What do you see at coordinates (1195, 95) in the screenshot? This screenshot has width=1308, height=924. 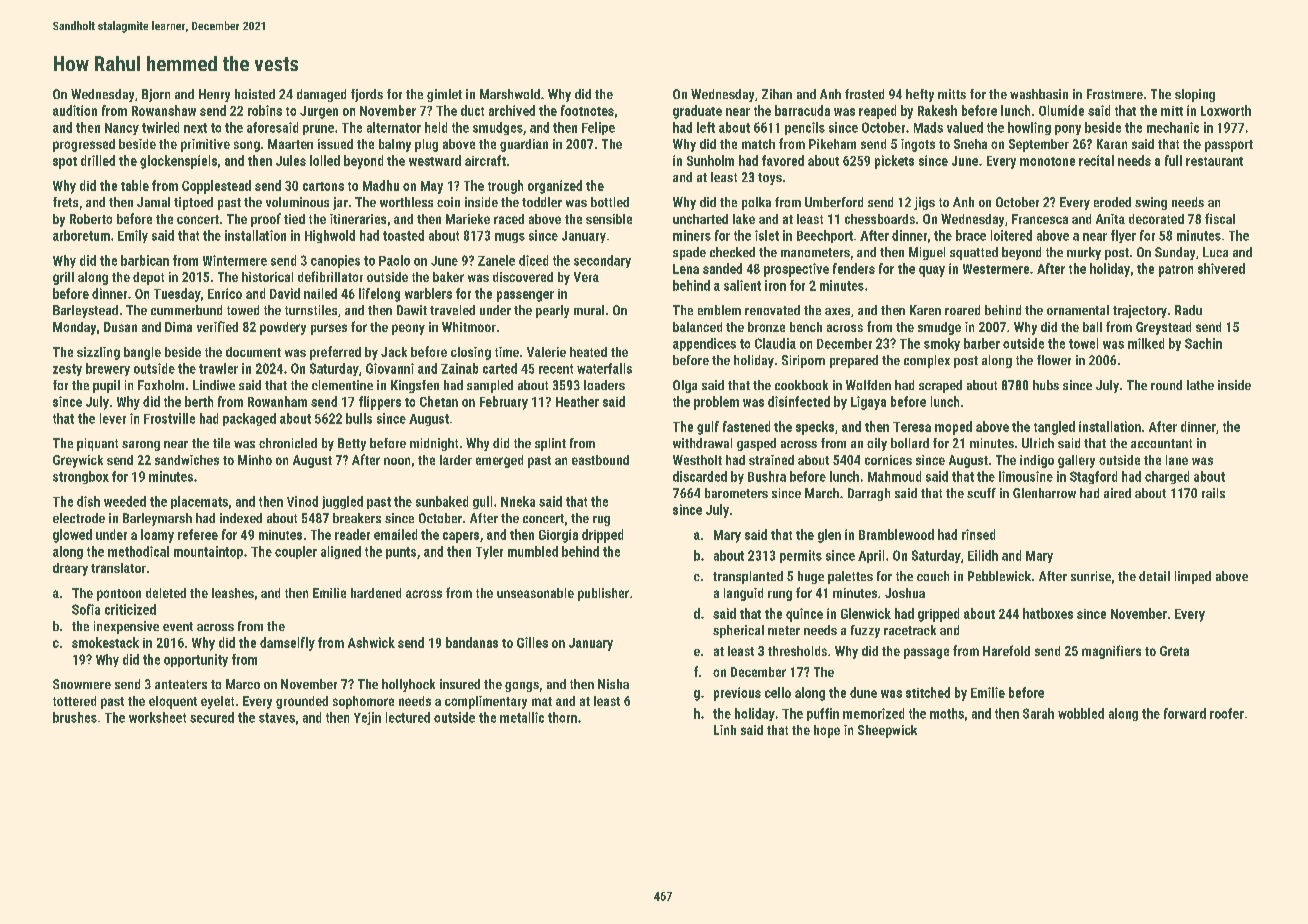 I see `sloping` at bounding box center [1195, 95].
